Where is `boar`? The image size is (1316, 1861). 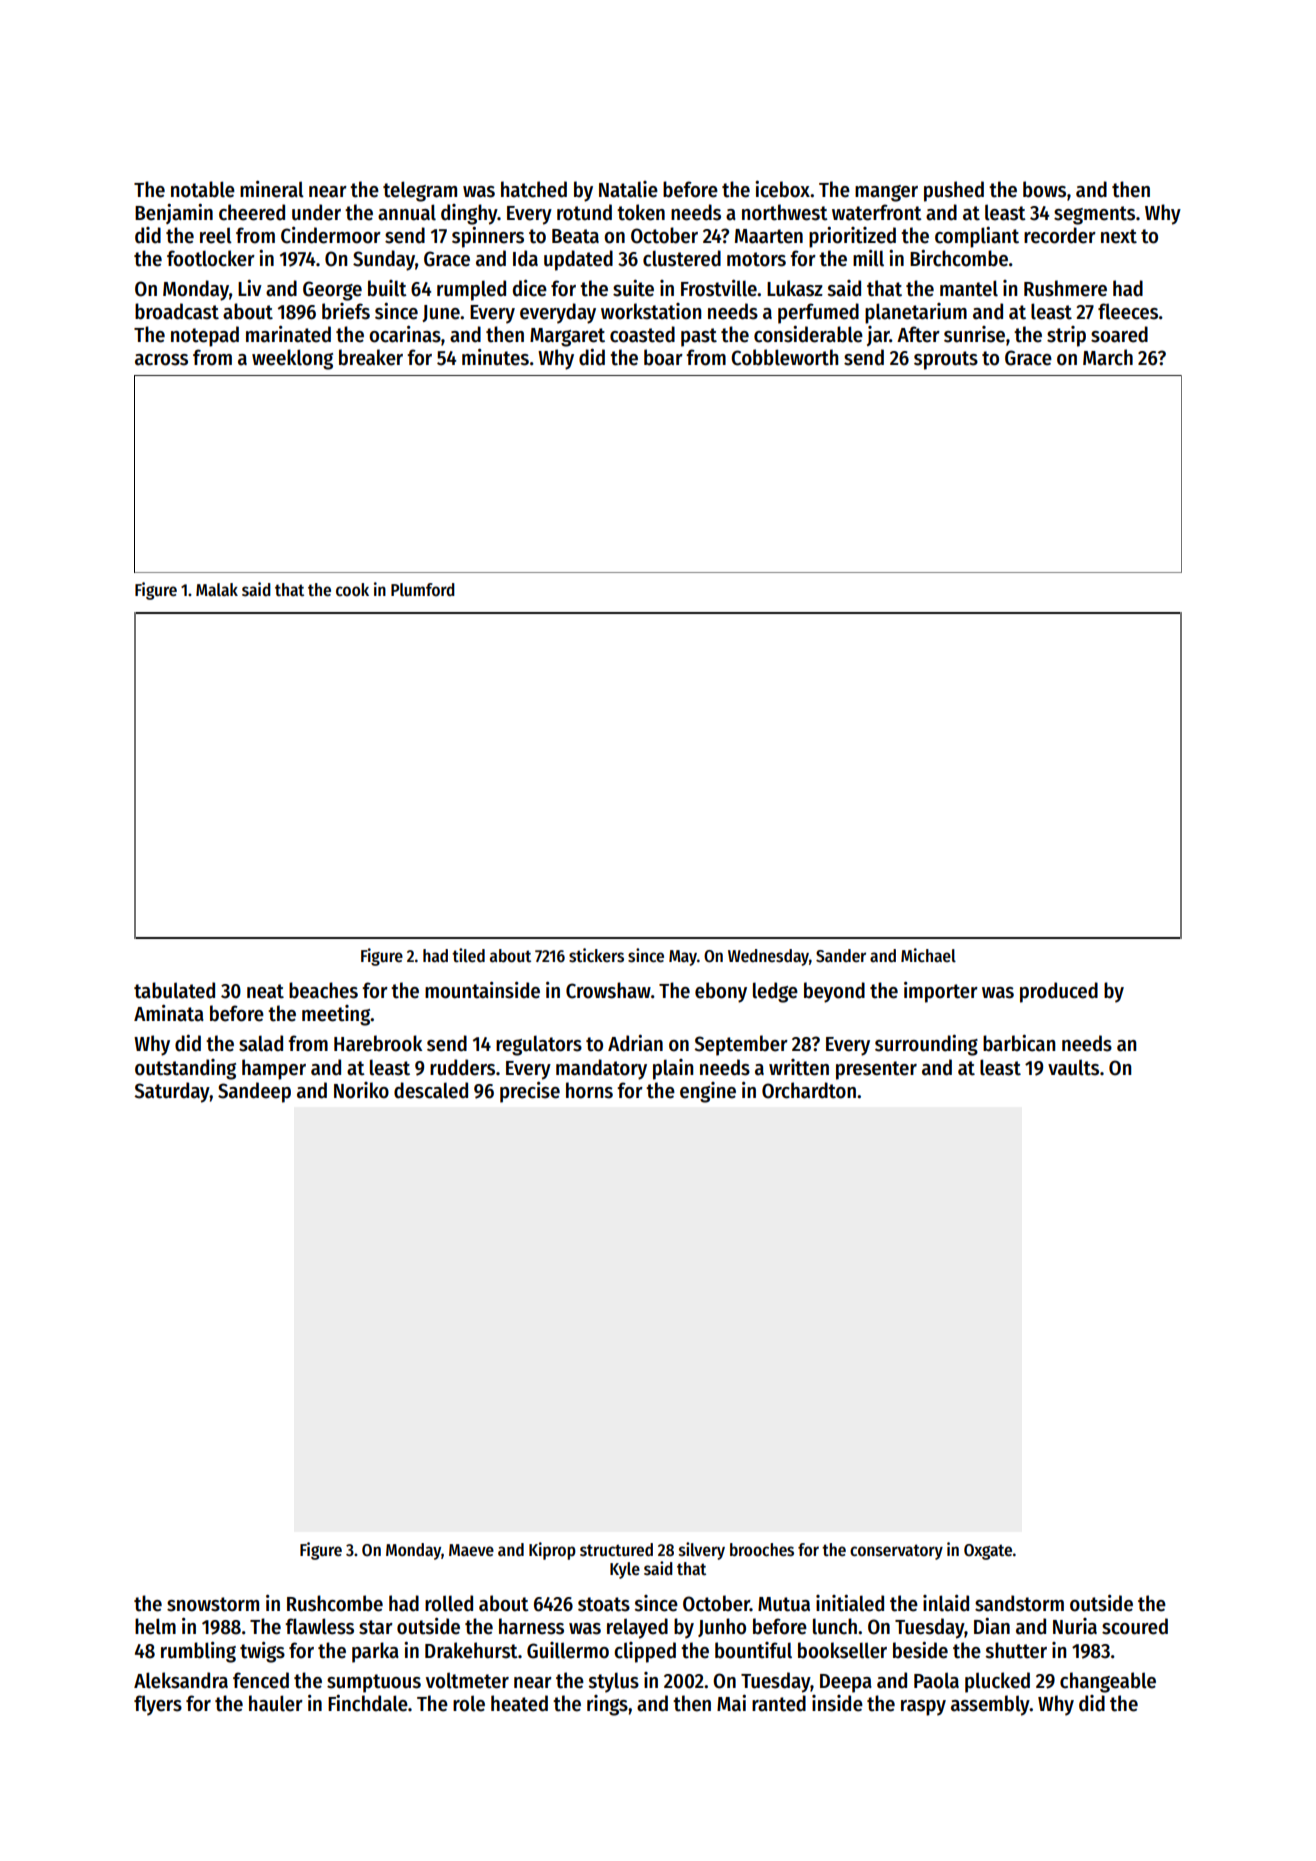 boar is located at coordinates (663, 357).
